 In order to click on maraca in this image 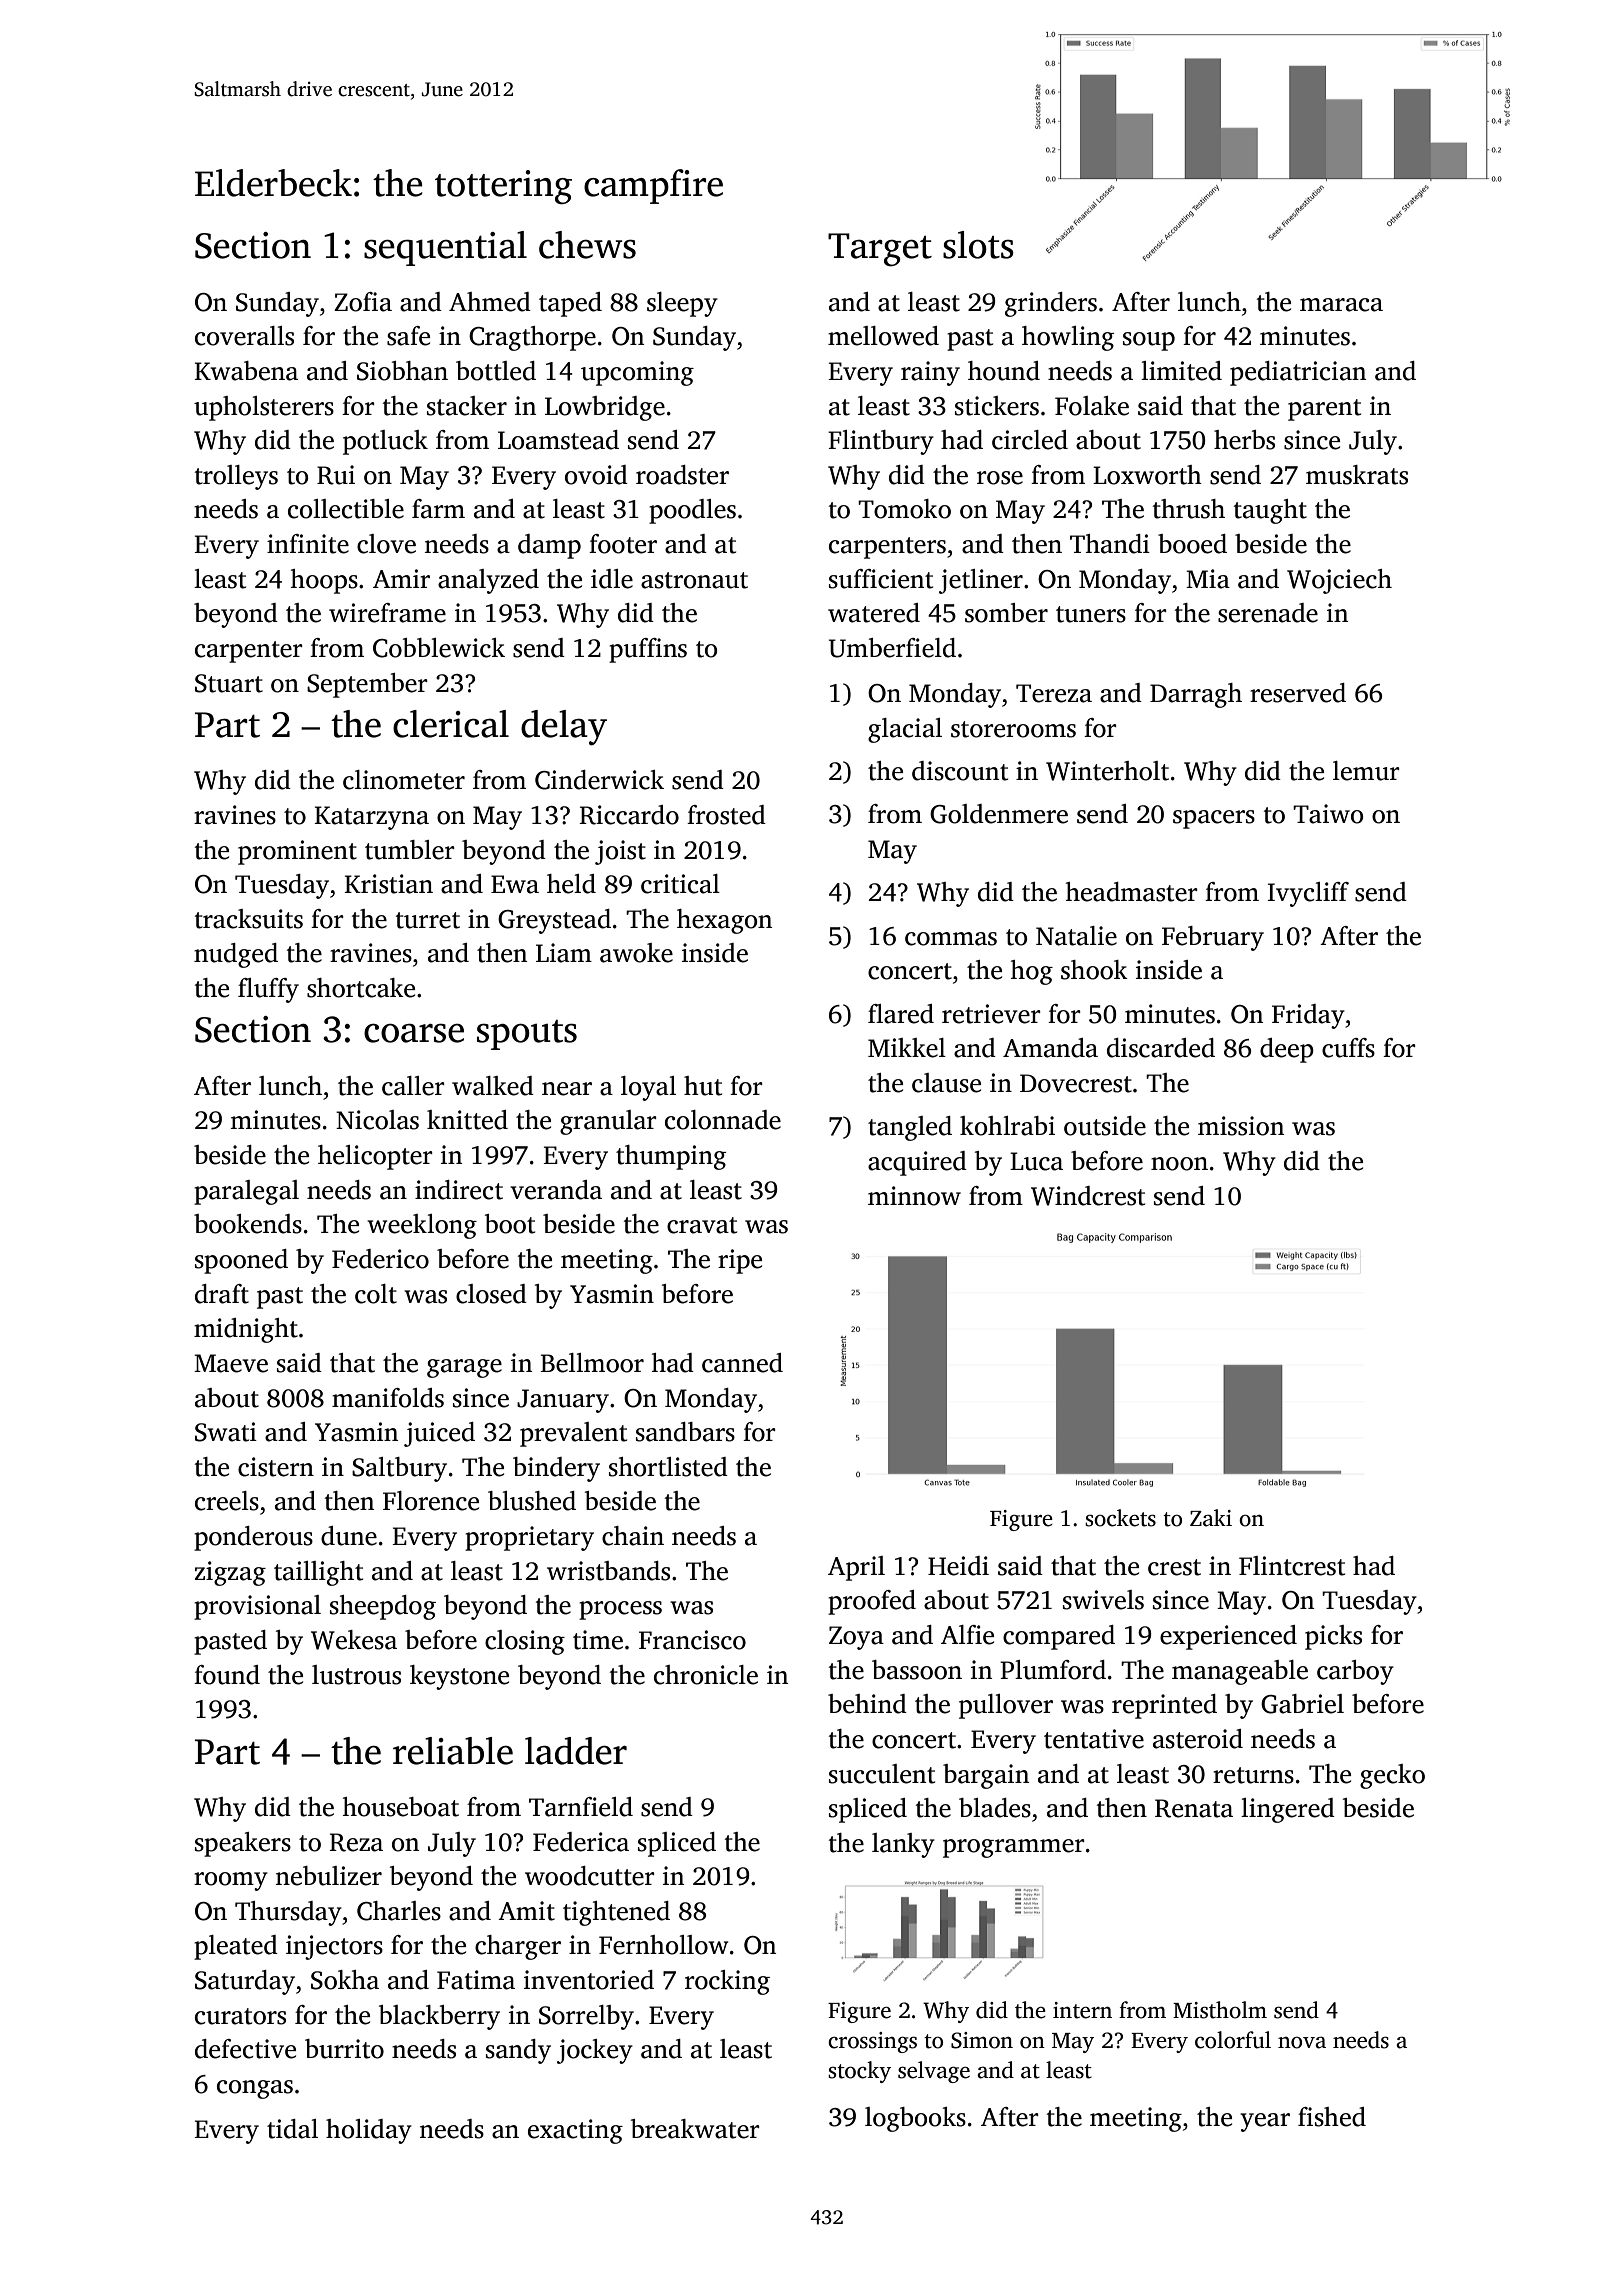, I will do `click(1341, 305)`.
